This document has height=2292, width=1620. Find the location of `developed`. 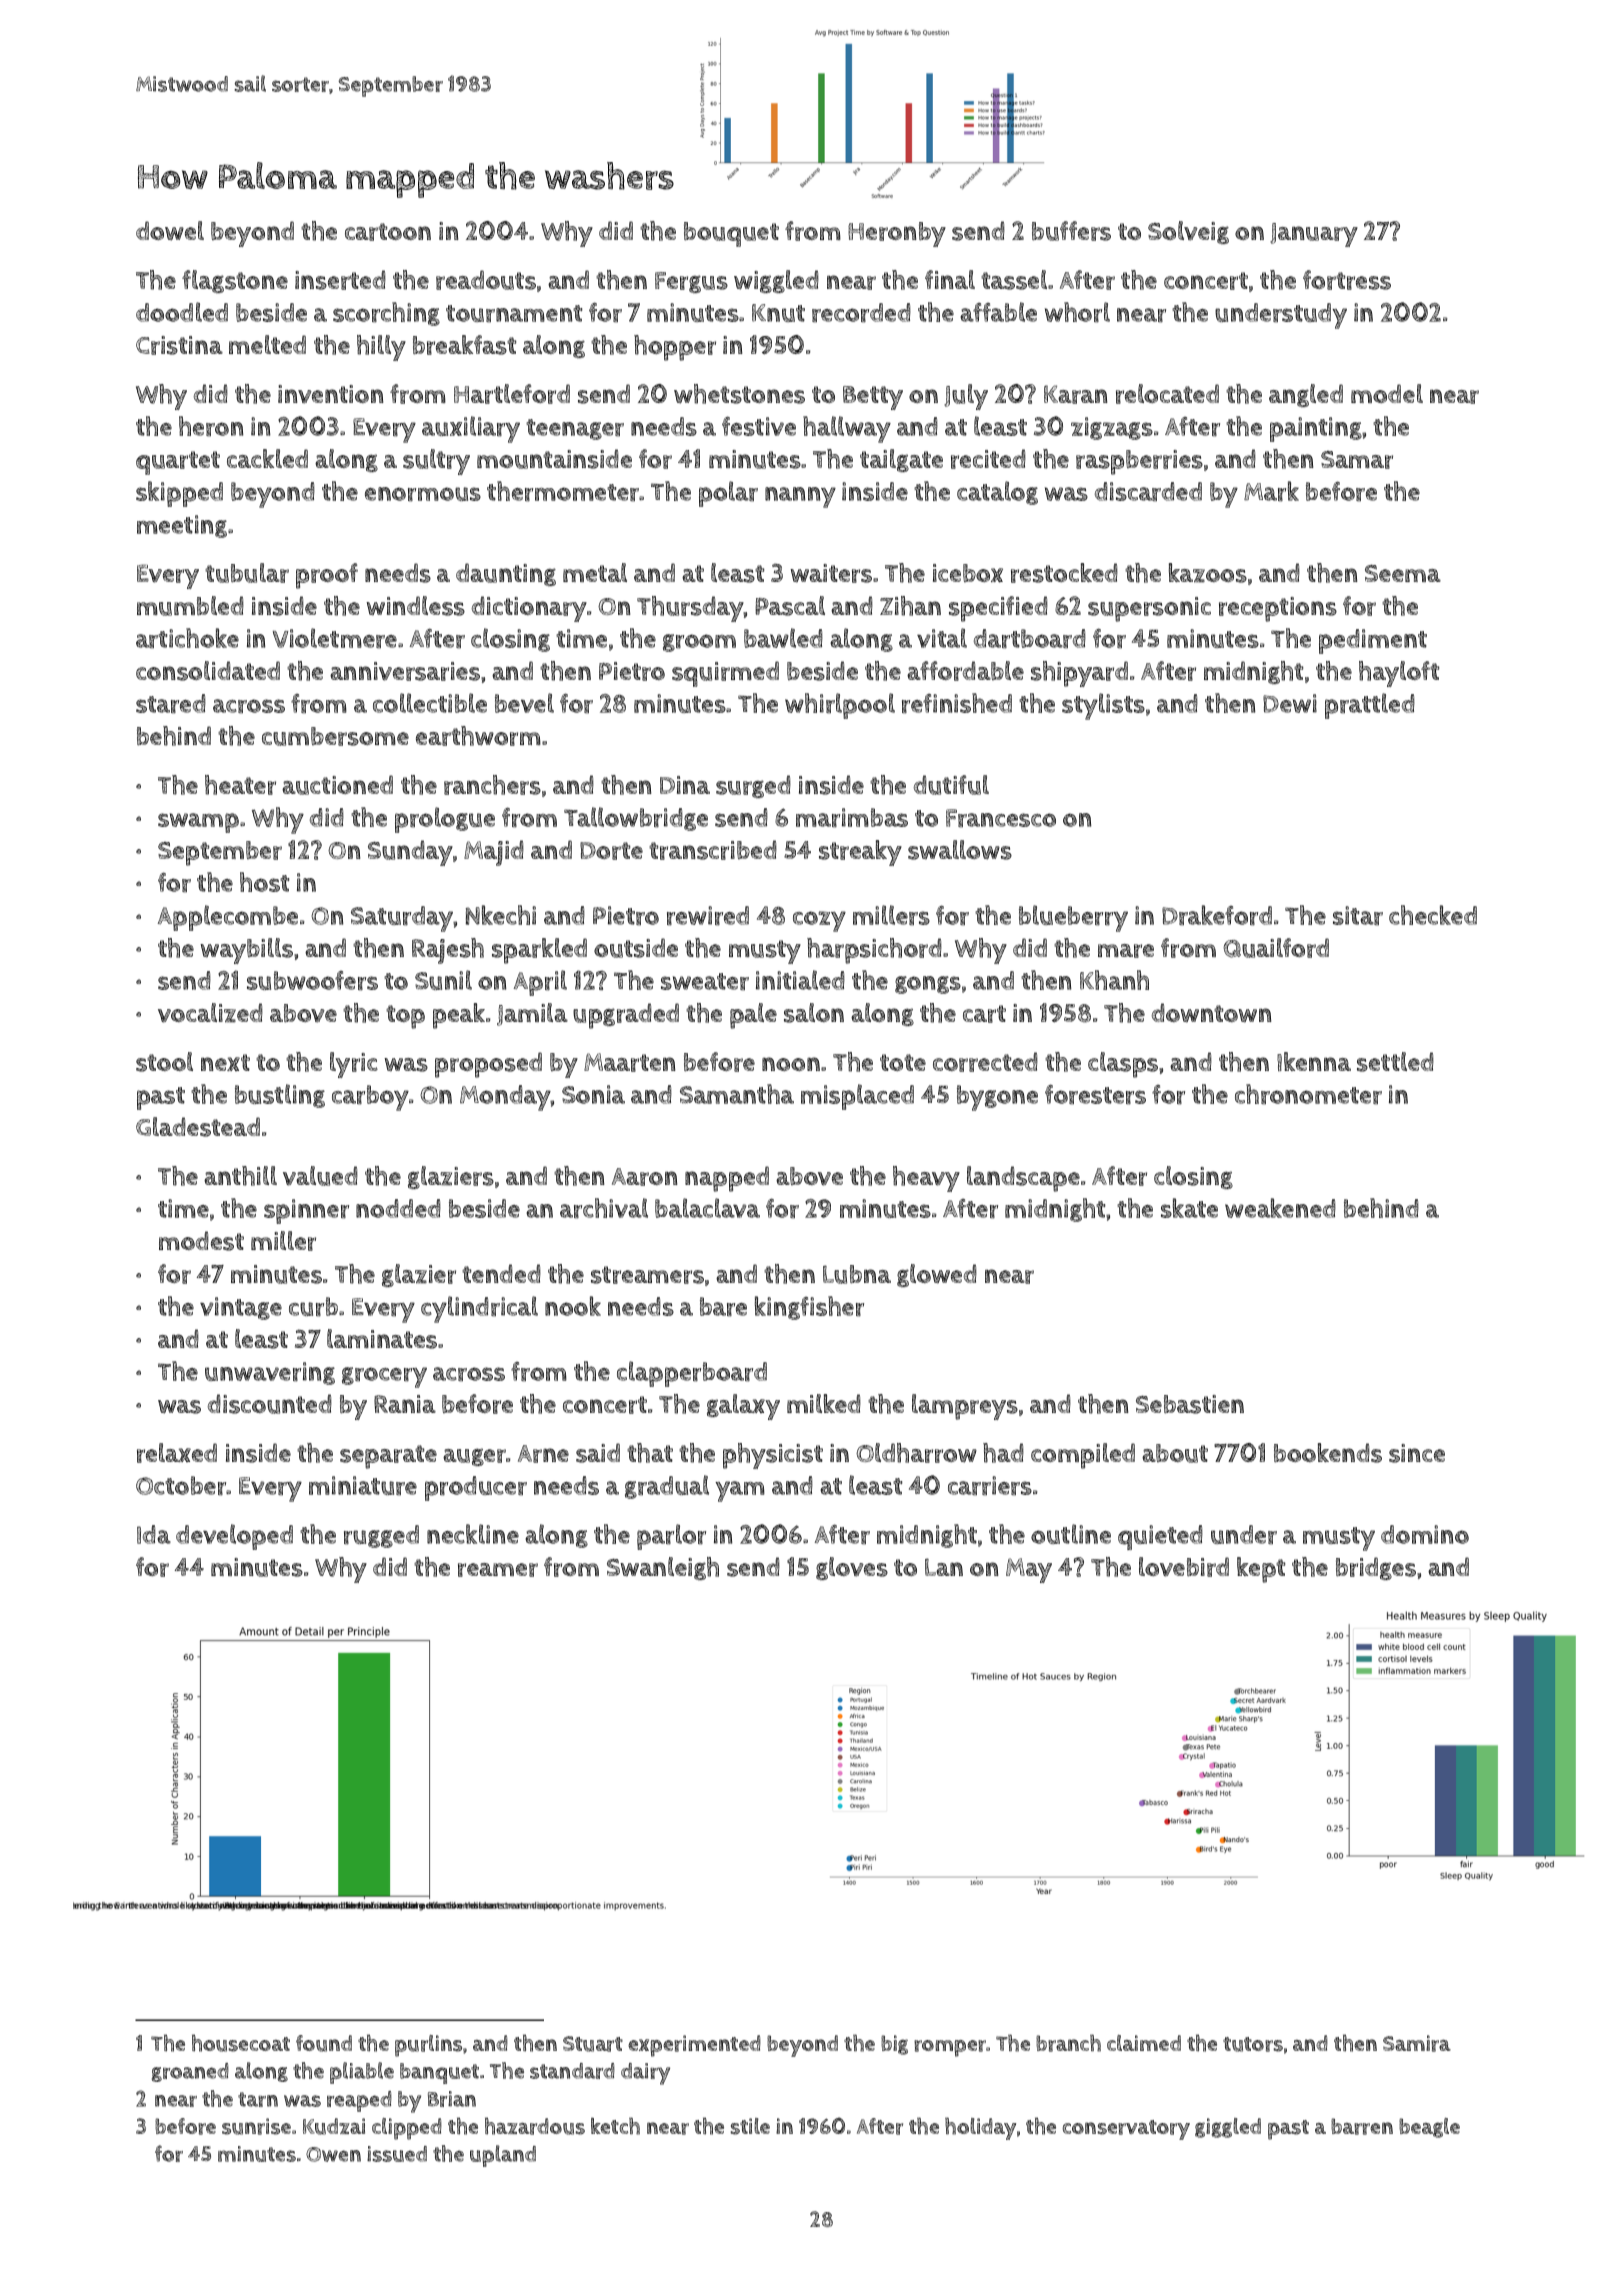

developed is located at coordinates (234, 1537).
